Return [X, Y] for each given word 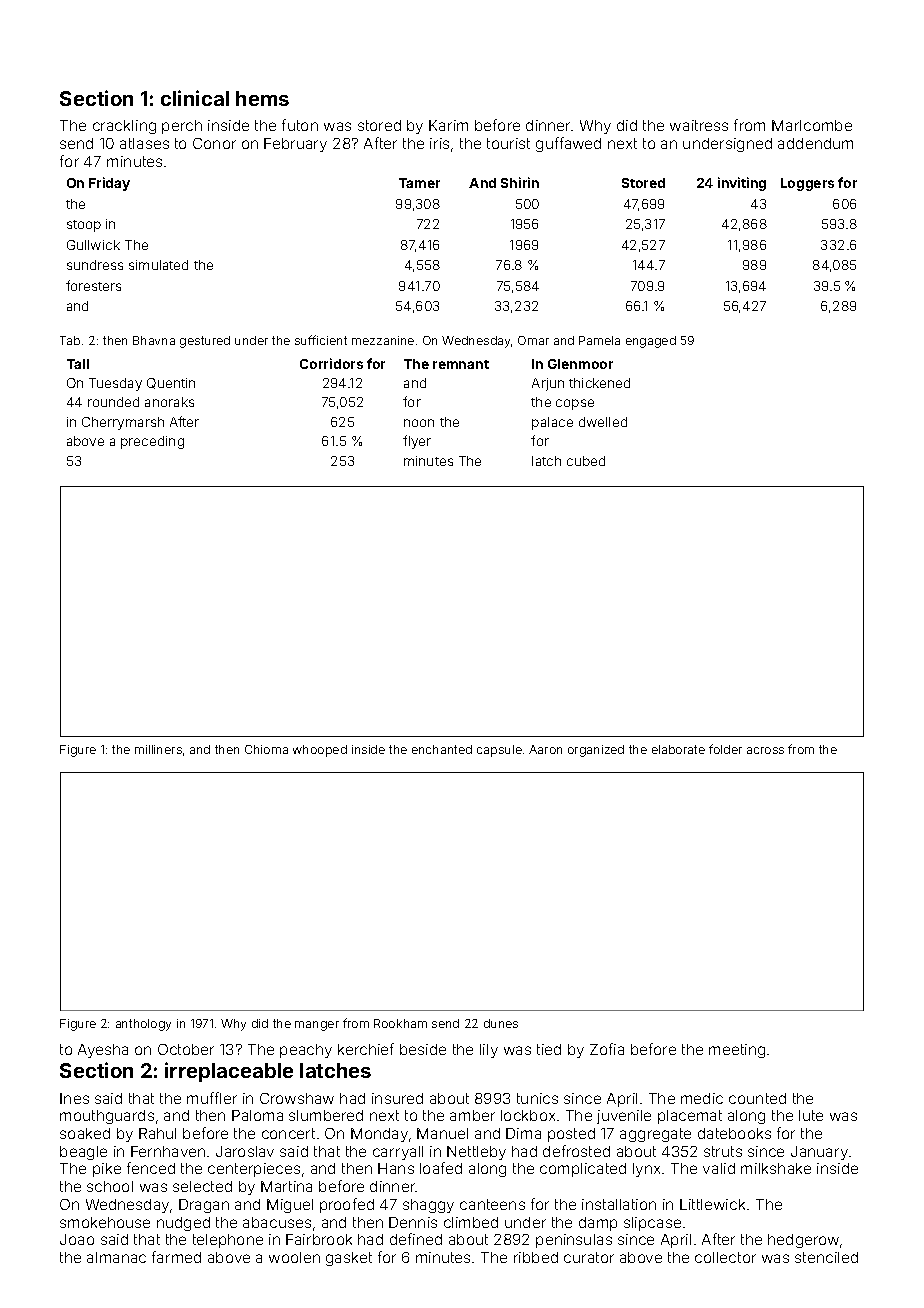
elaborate [678, 749]
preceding [152, 442]
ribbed [536, 1257]
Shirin [520, 182]
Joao [77, 1239]
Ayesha [103, 1051]
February [295, 145]
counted [757, 1098]
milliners [158, 749]
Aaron [545, 749]
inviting [742, 184]
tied [549, 1049]
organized [596, 751]
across [765, 750]
